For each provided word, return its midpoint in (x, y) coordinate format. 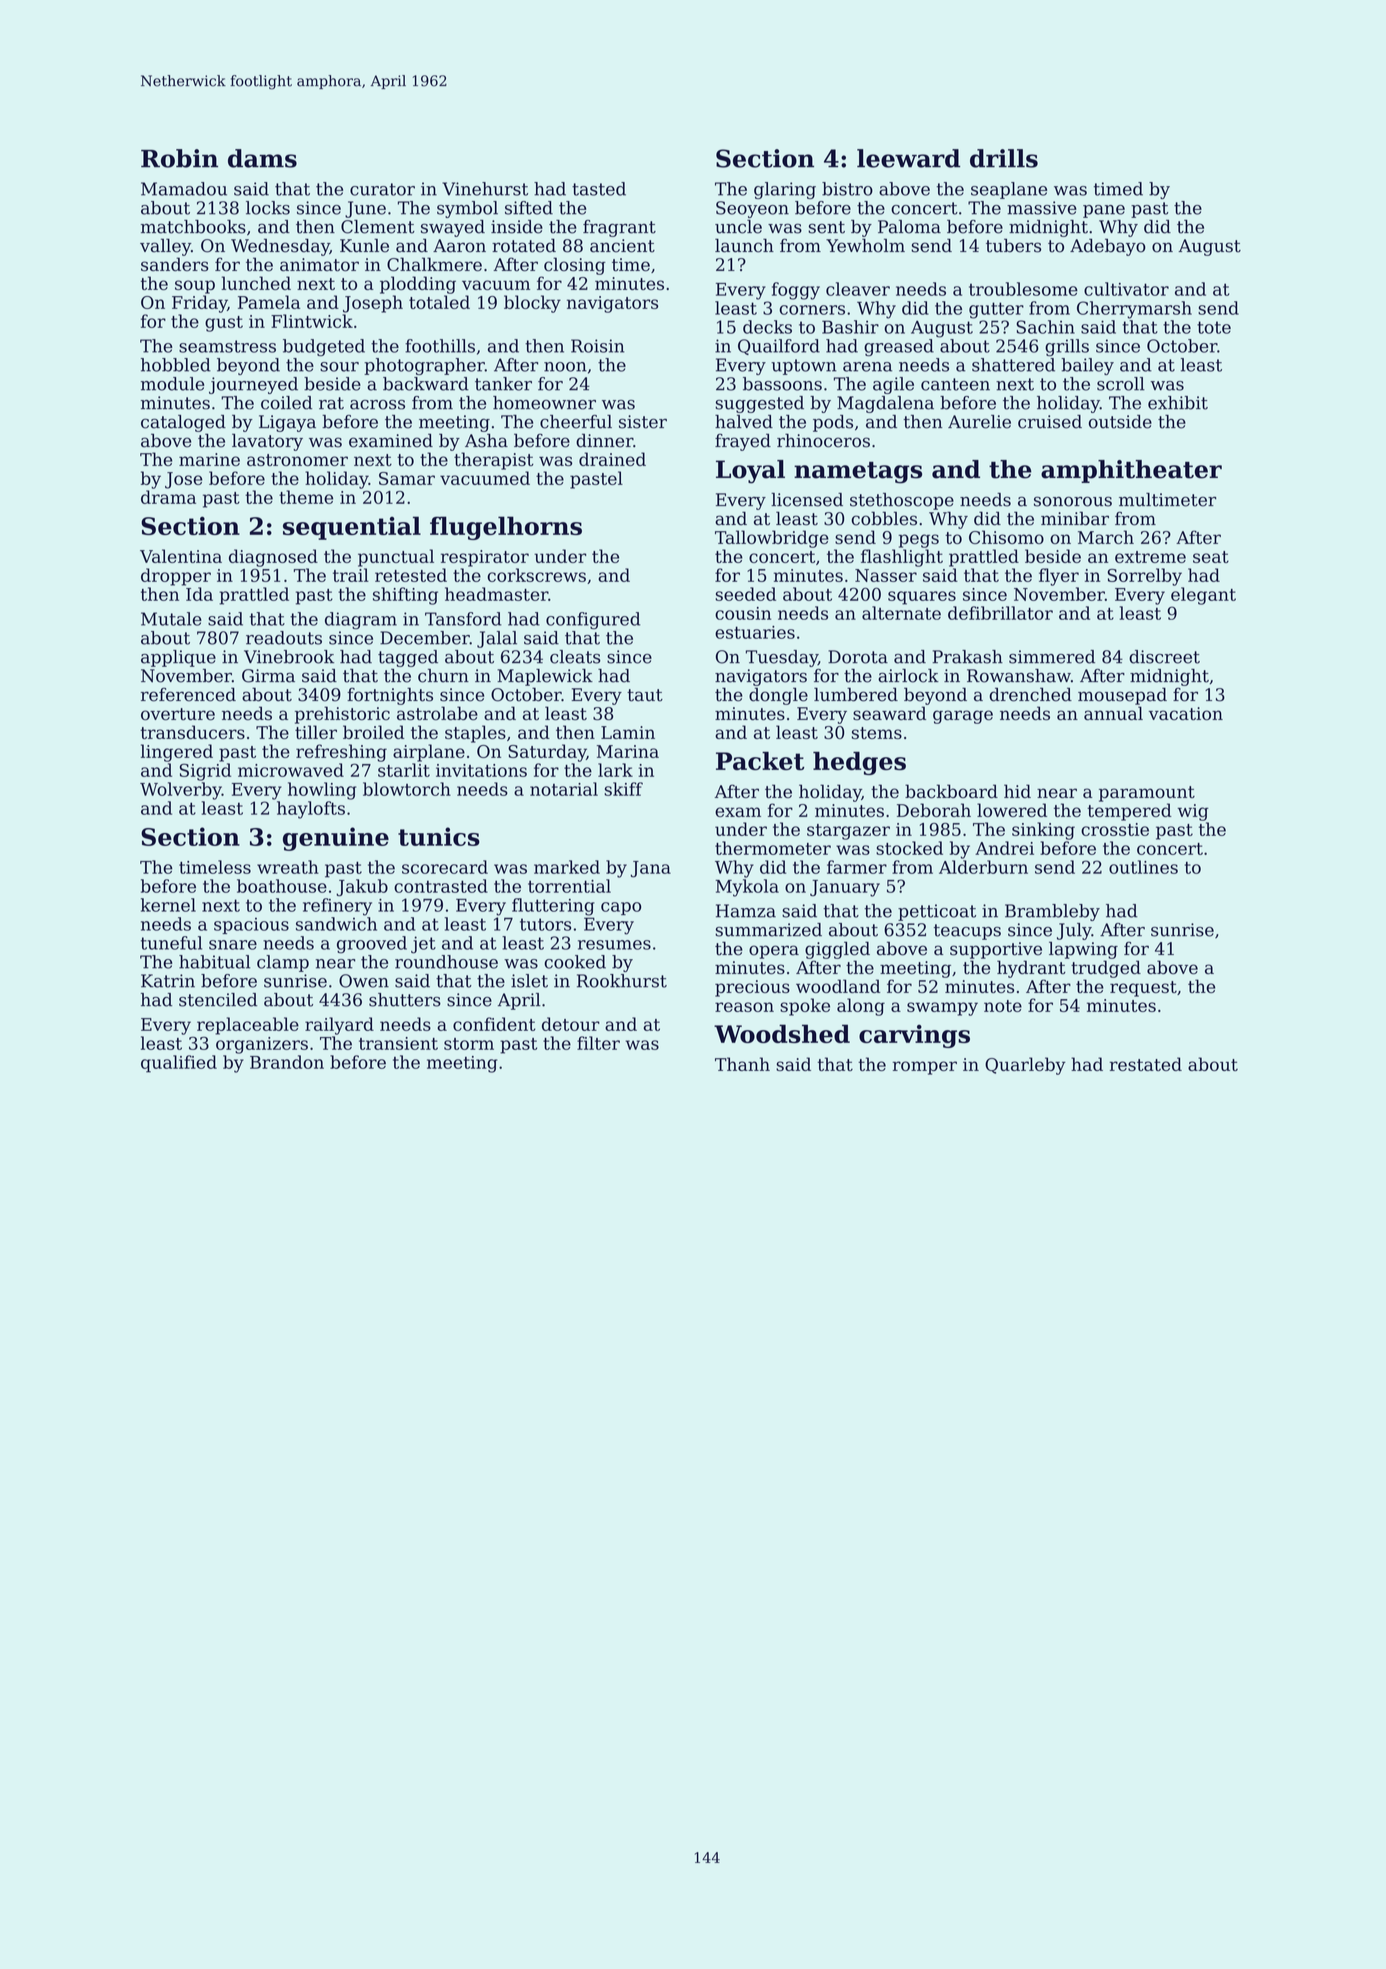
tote (1214, 327)
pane (1104, 211)
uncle (738, 227)
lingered (177, 753)
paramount (1147, 794)
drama (168, 497)
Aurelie (979, 422)
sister (643, 422)
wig (1193, 812)
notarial (564, 789)
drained (612, 459)
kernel (168, 905)
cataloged (183, 423)
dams (262, 158)
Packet (760, 761)
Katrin (168, 981)
